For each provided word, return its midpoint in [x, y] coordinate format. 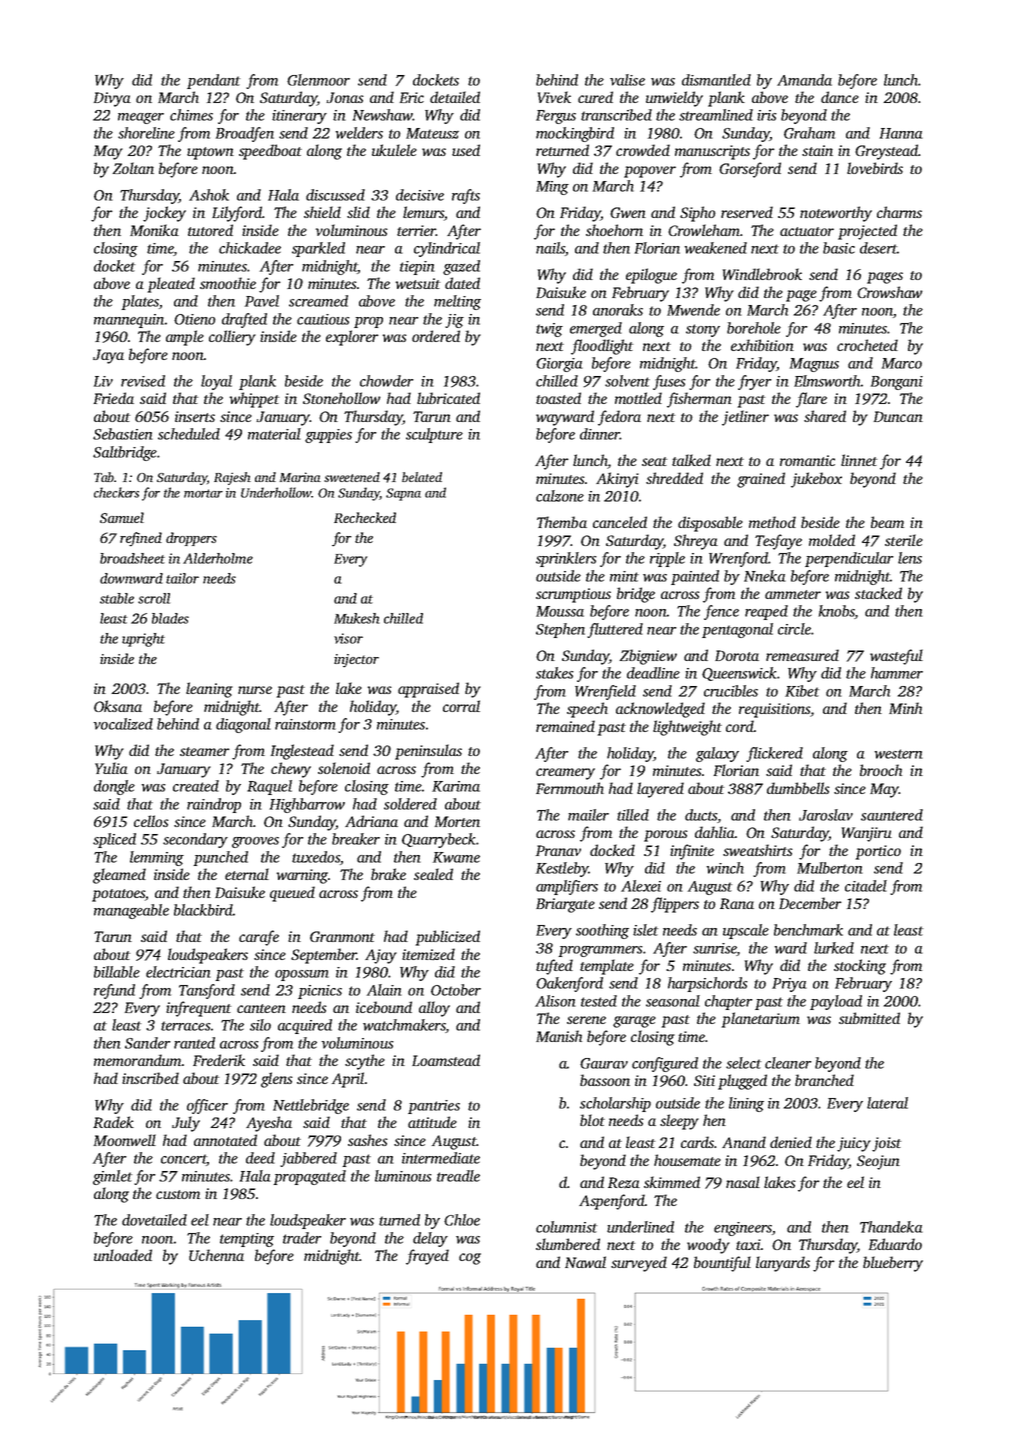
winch [725, 868]
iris [767, 115]
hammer [897, 673]
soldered [410, 804]
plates [140, 302]
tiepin [417, 268]
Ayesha [269, 1124]
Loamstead [446, 1060]
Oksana [118, 706]
